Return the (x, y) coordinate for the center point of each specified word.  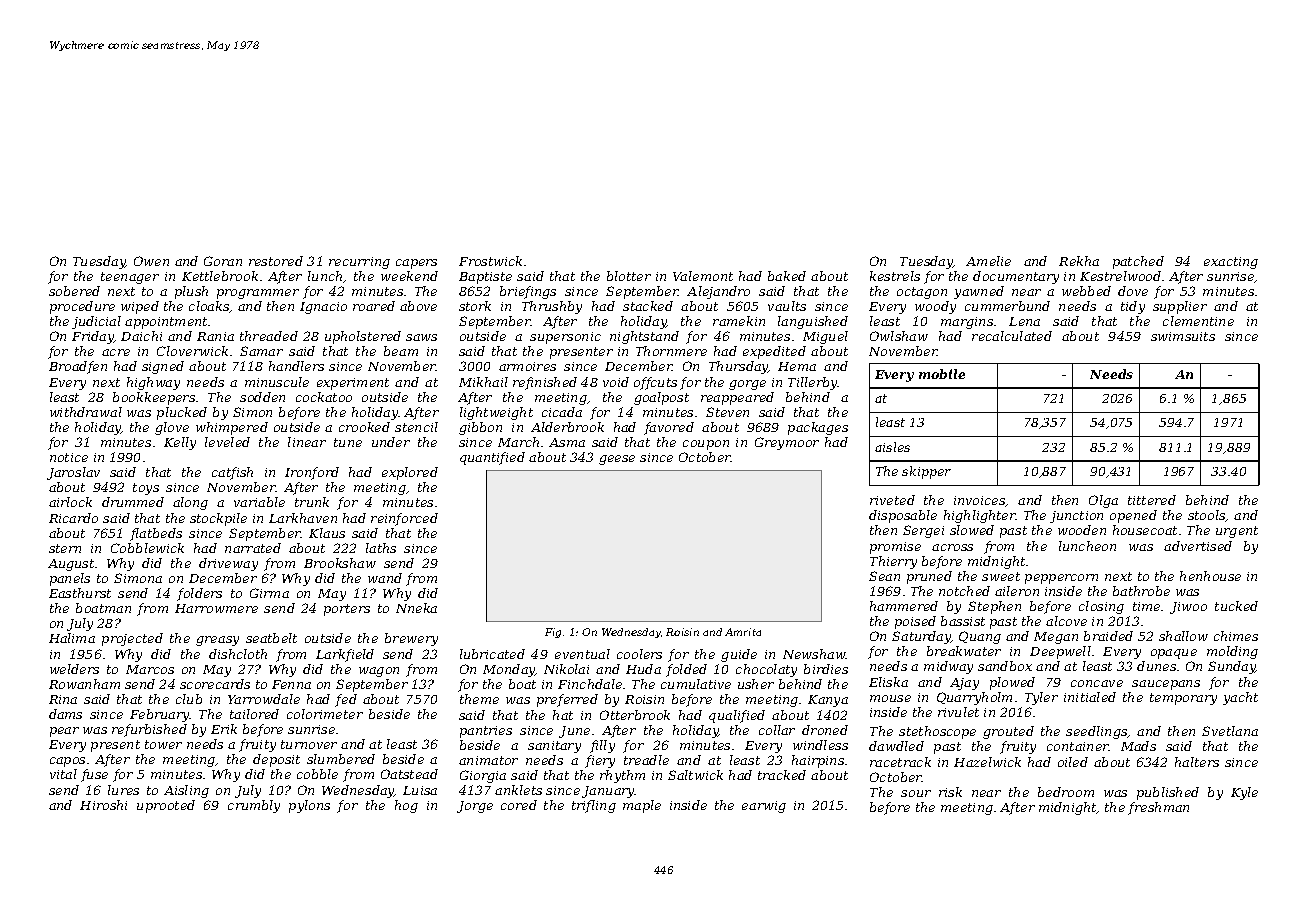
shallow (1183, 636)
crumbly (254, 806)
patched (1138, 262)
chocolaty (766, 670)
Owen (151, 261)
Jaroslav (73, 473)
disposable (903, 516)
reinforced (404, 519)
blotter (629, 276)
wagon (379, 672)
